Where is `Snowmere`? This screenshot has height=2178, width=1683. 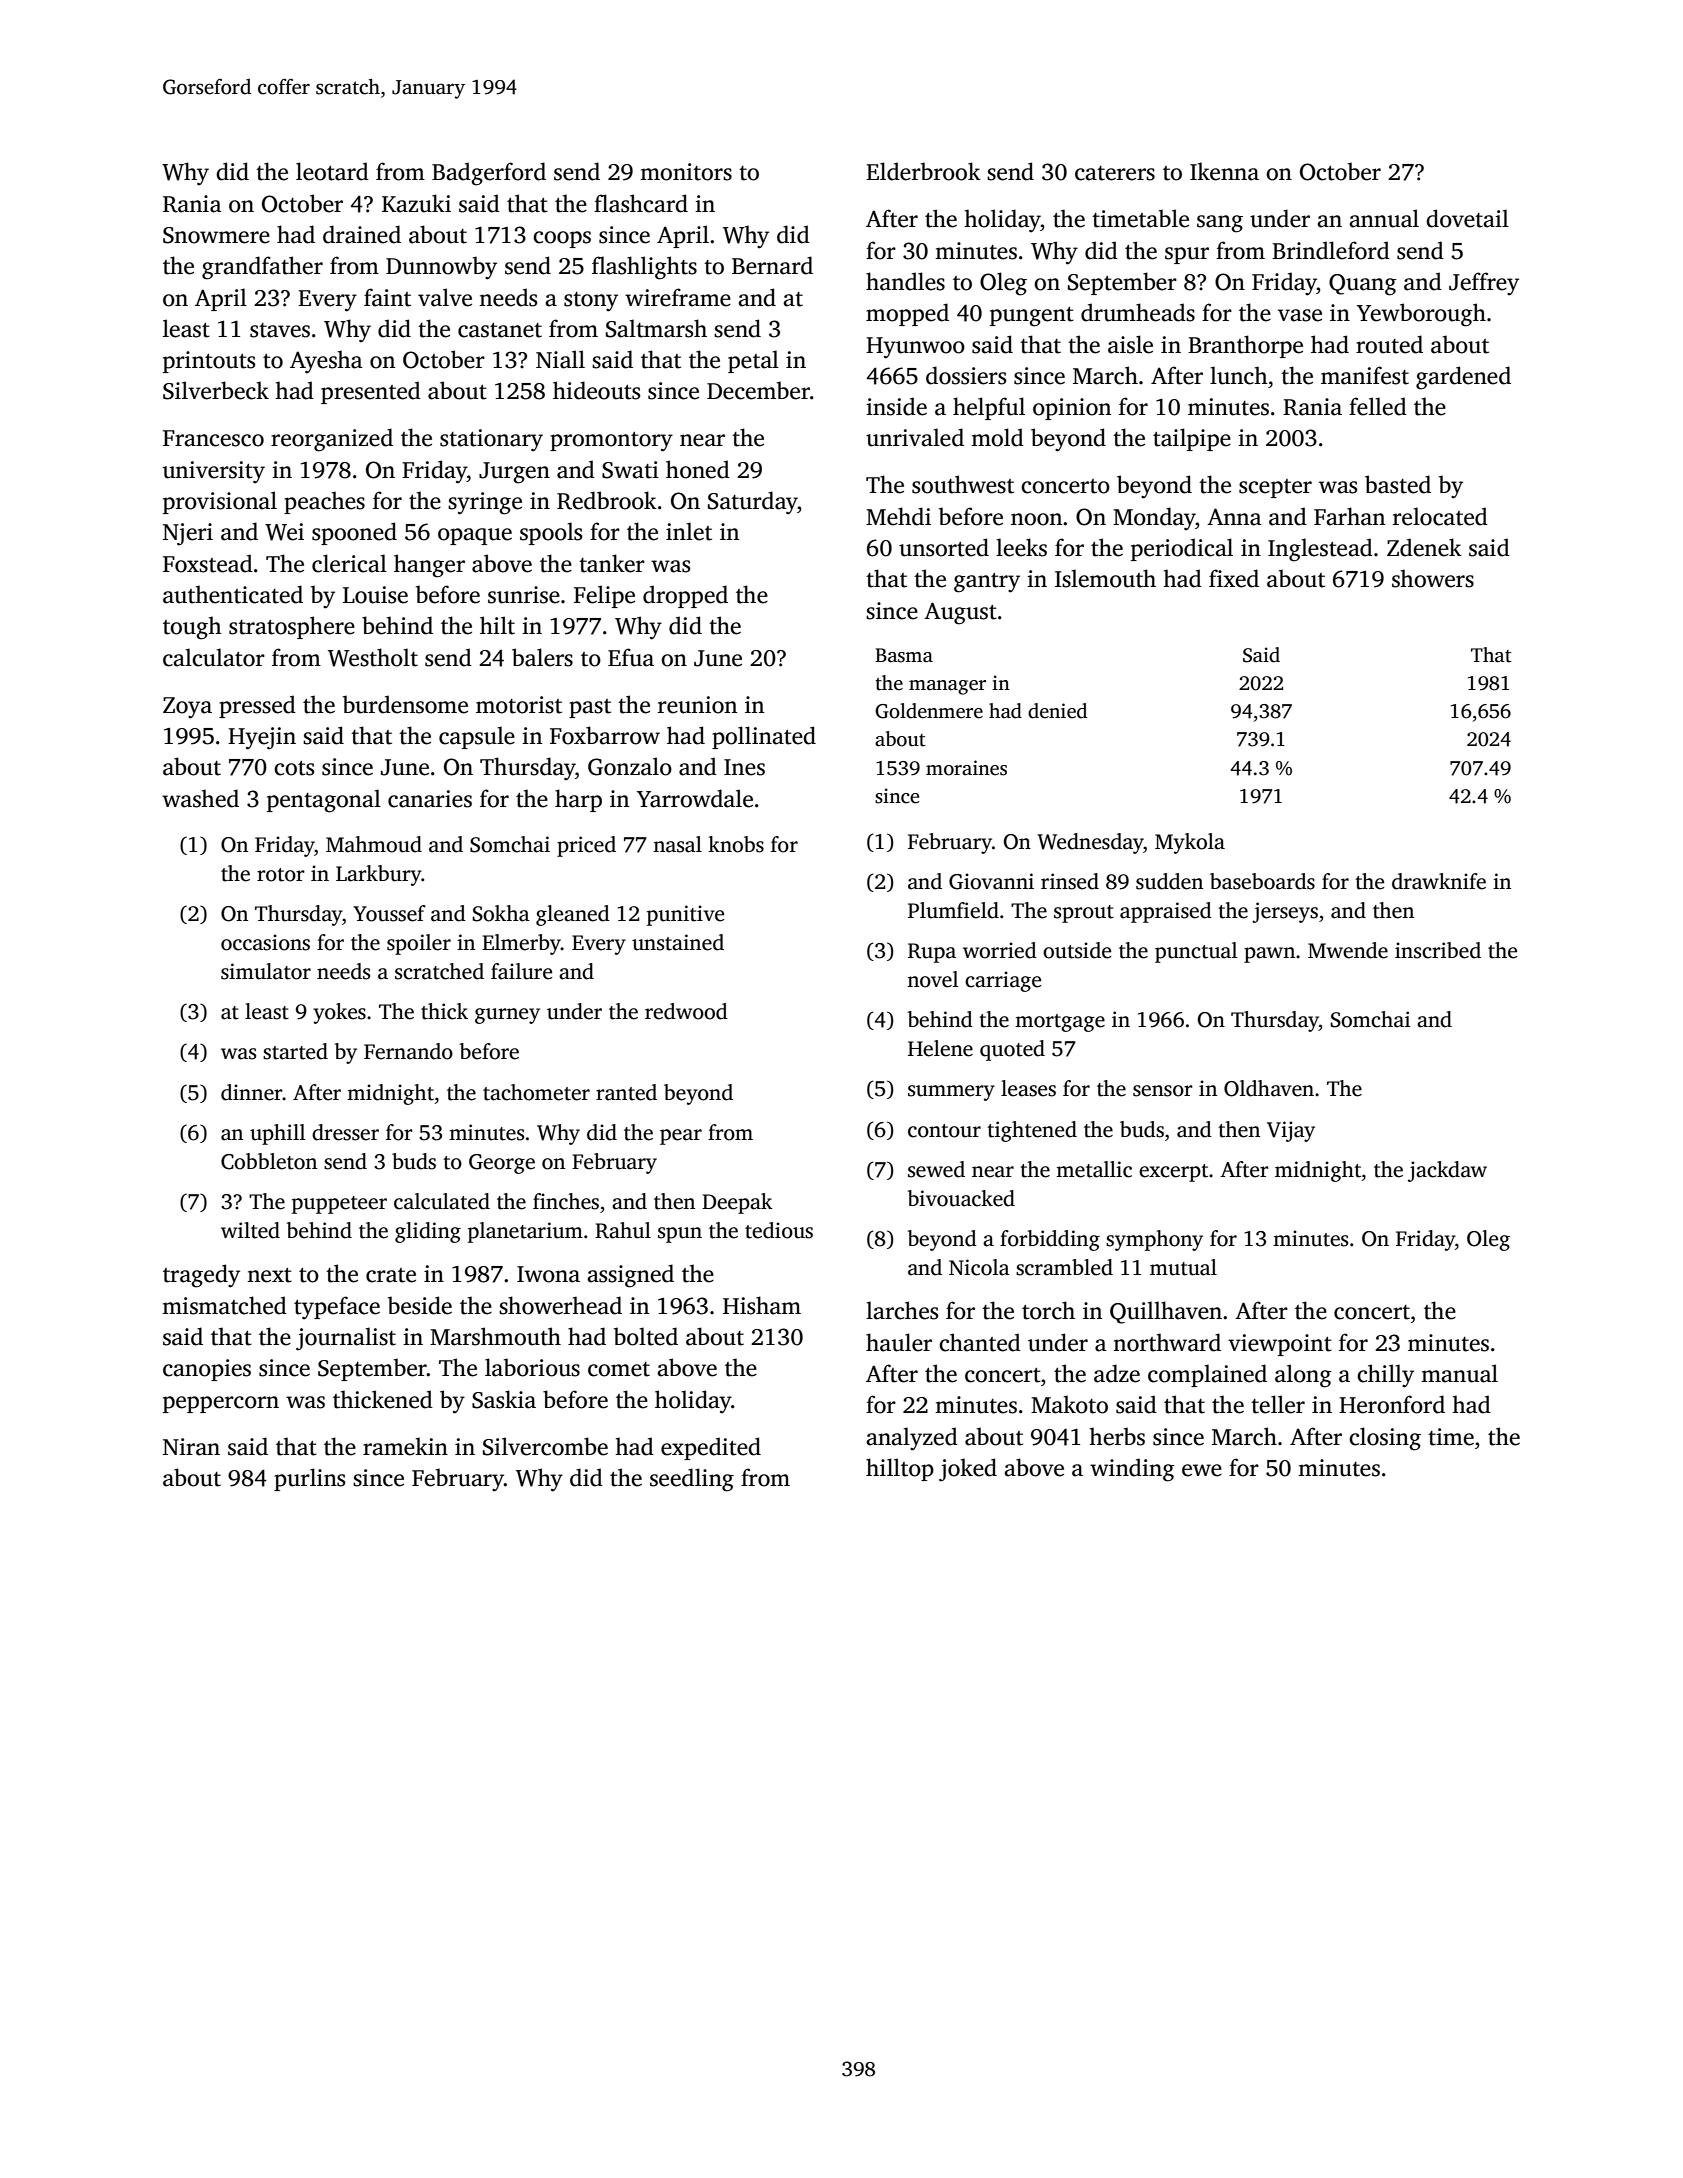
Snowmere is located at coordinates (216, 235).
